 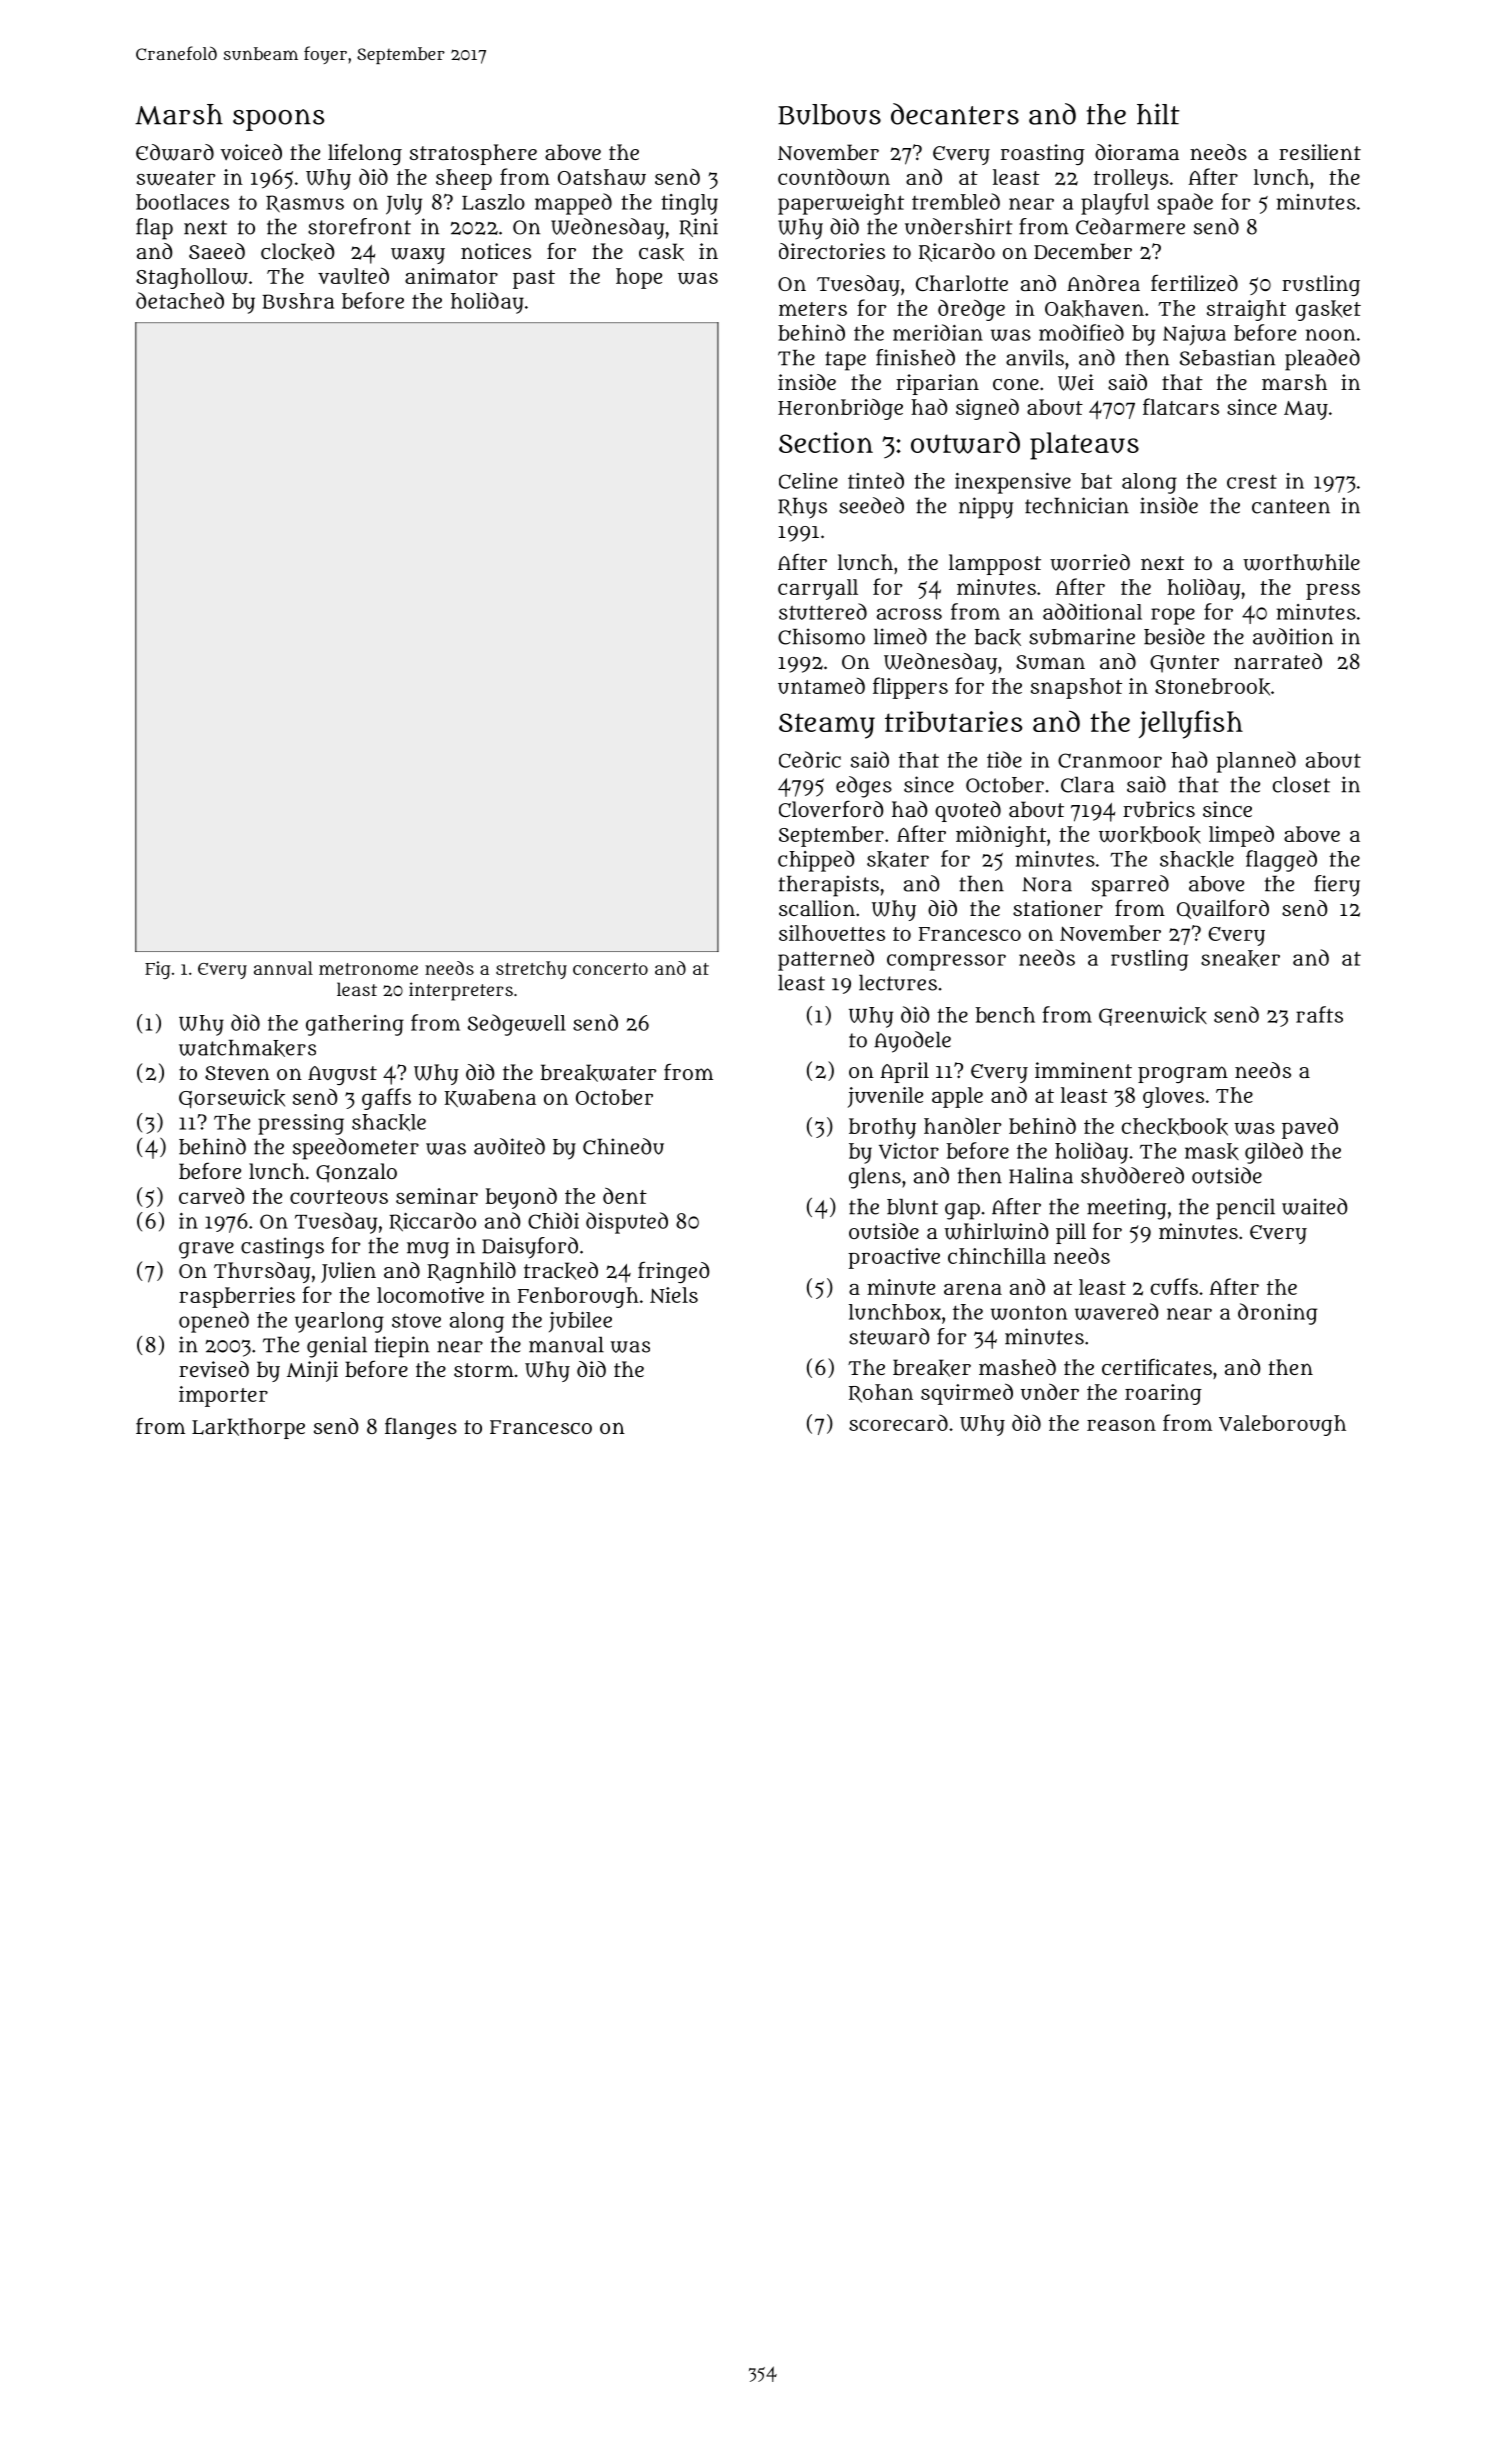 I want to click on resilient, so click(x=1320, y=152).
